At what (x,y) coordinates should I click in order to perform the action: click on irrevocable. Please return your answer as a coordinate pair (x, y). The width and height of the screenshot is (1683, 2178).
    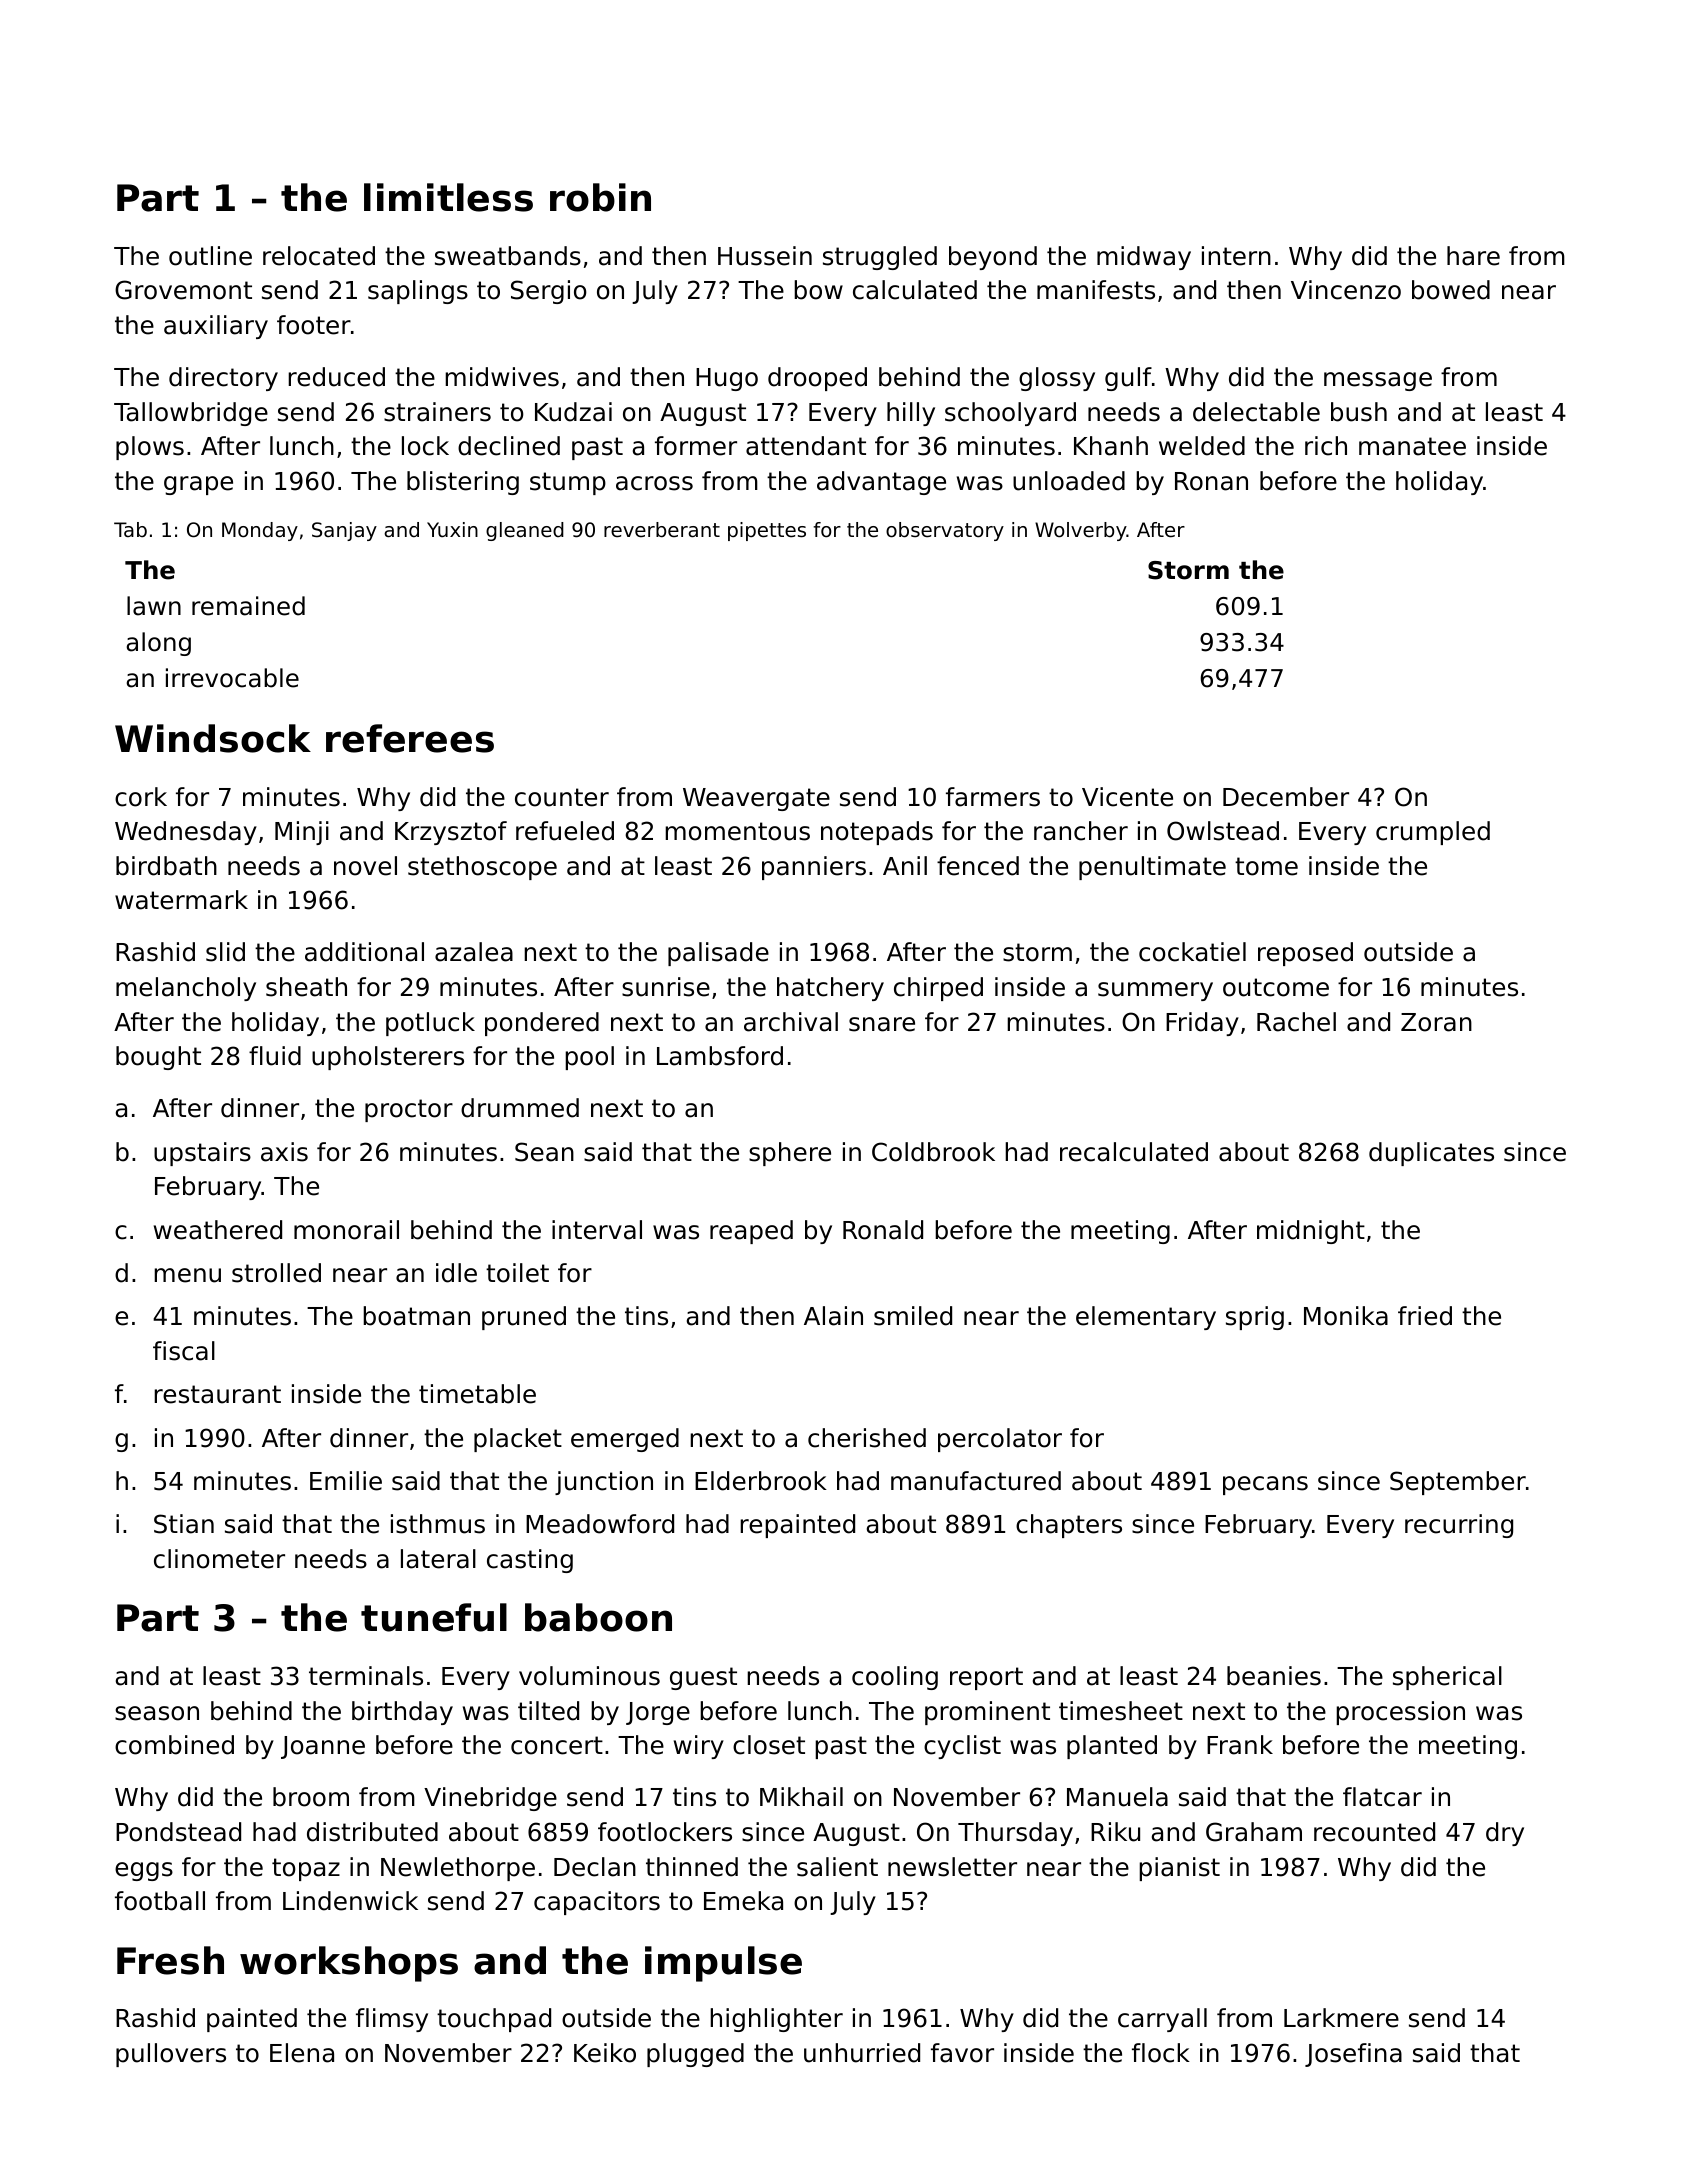
    Looking at the image, I should click on (232, 678).
